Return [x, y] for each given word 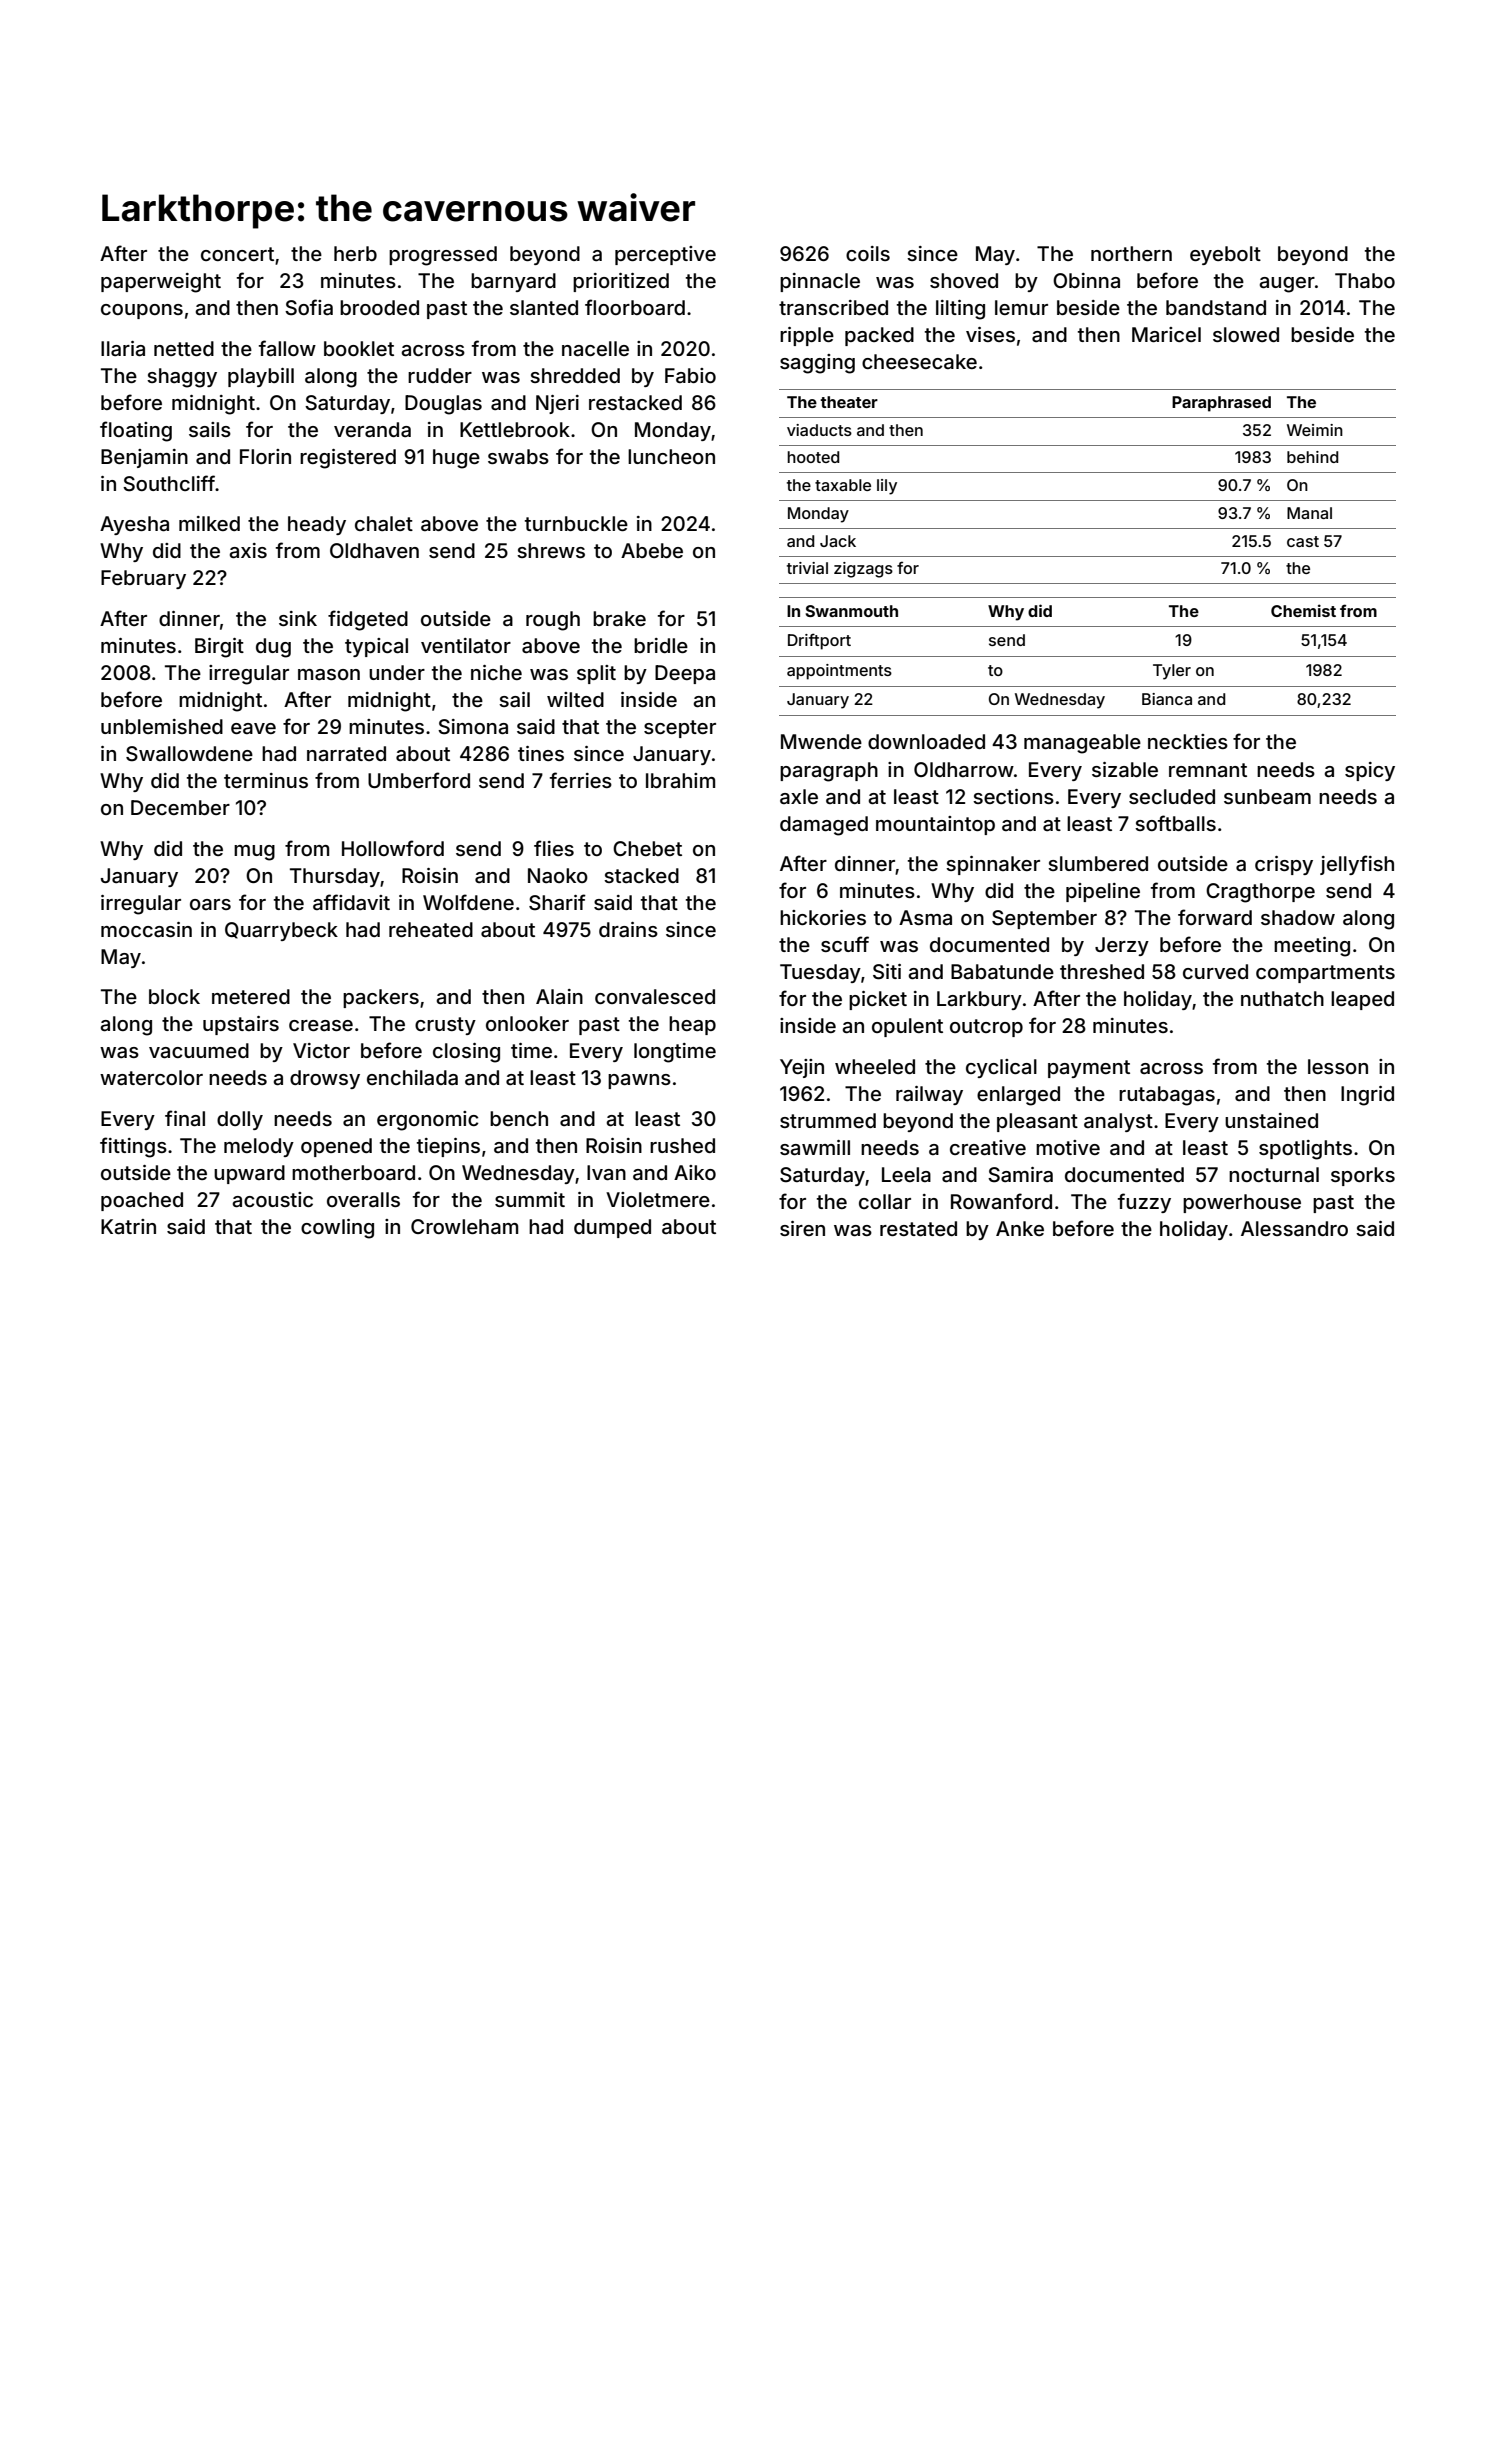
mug [254, 853]
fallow [287, 348]
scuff [845, 944]
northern [1131, 253]
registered [348, 459]
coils [868, 253]
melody [259, 1147]
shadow [1298, 917]
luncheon [671, 456]
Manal [1309, 513]
